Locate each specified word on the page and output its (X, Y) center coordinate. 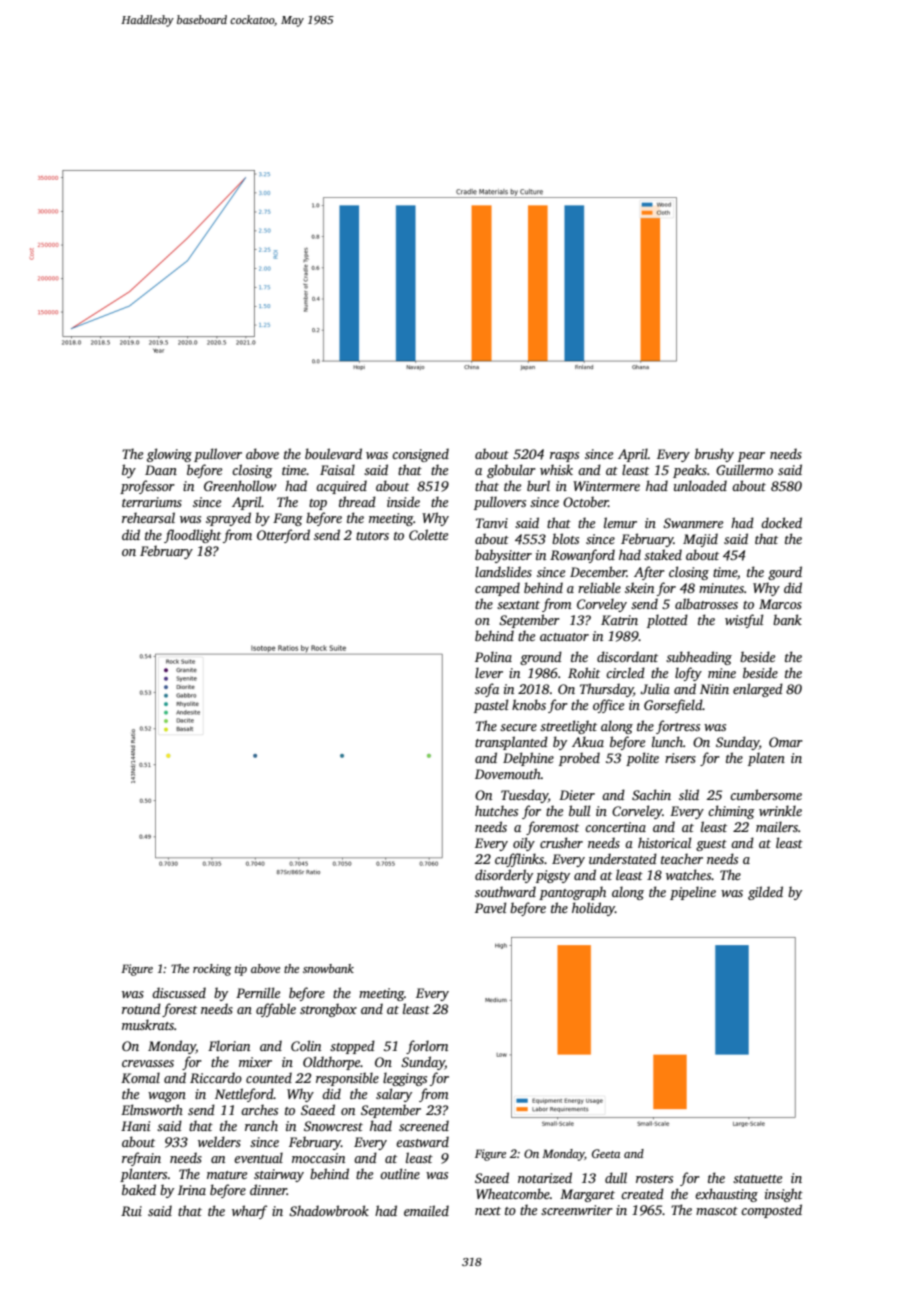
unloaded (700, 485)
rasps (564, 457)
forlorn (427, 1047)
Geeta (606, 1153)
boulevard (333, 453)
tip (241, 970)
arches (259, 1109)
